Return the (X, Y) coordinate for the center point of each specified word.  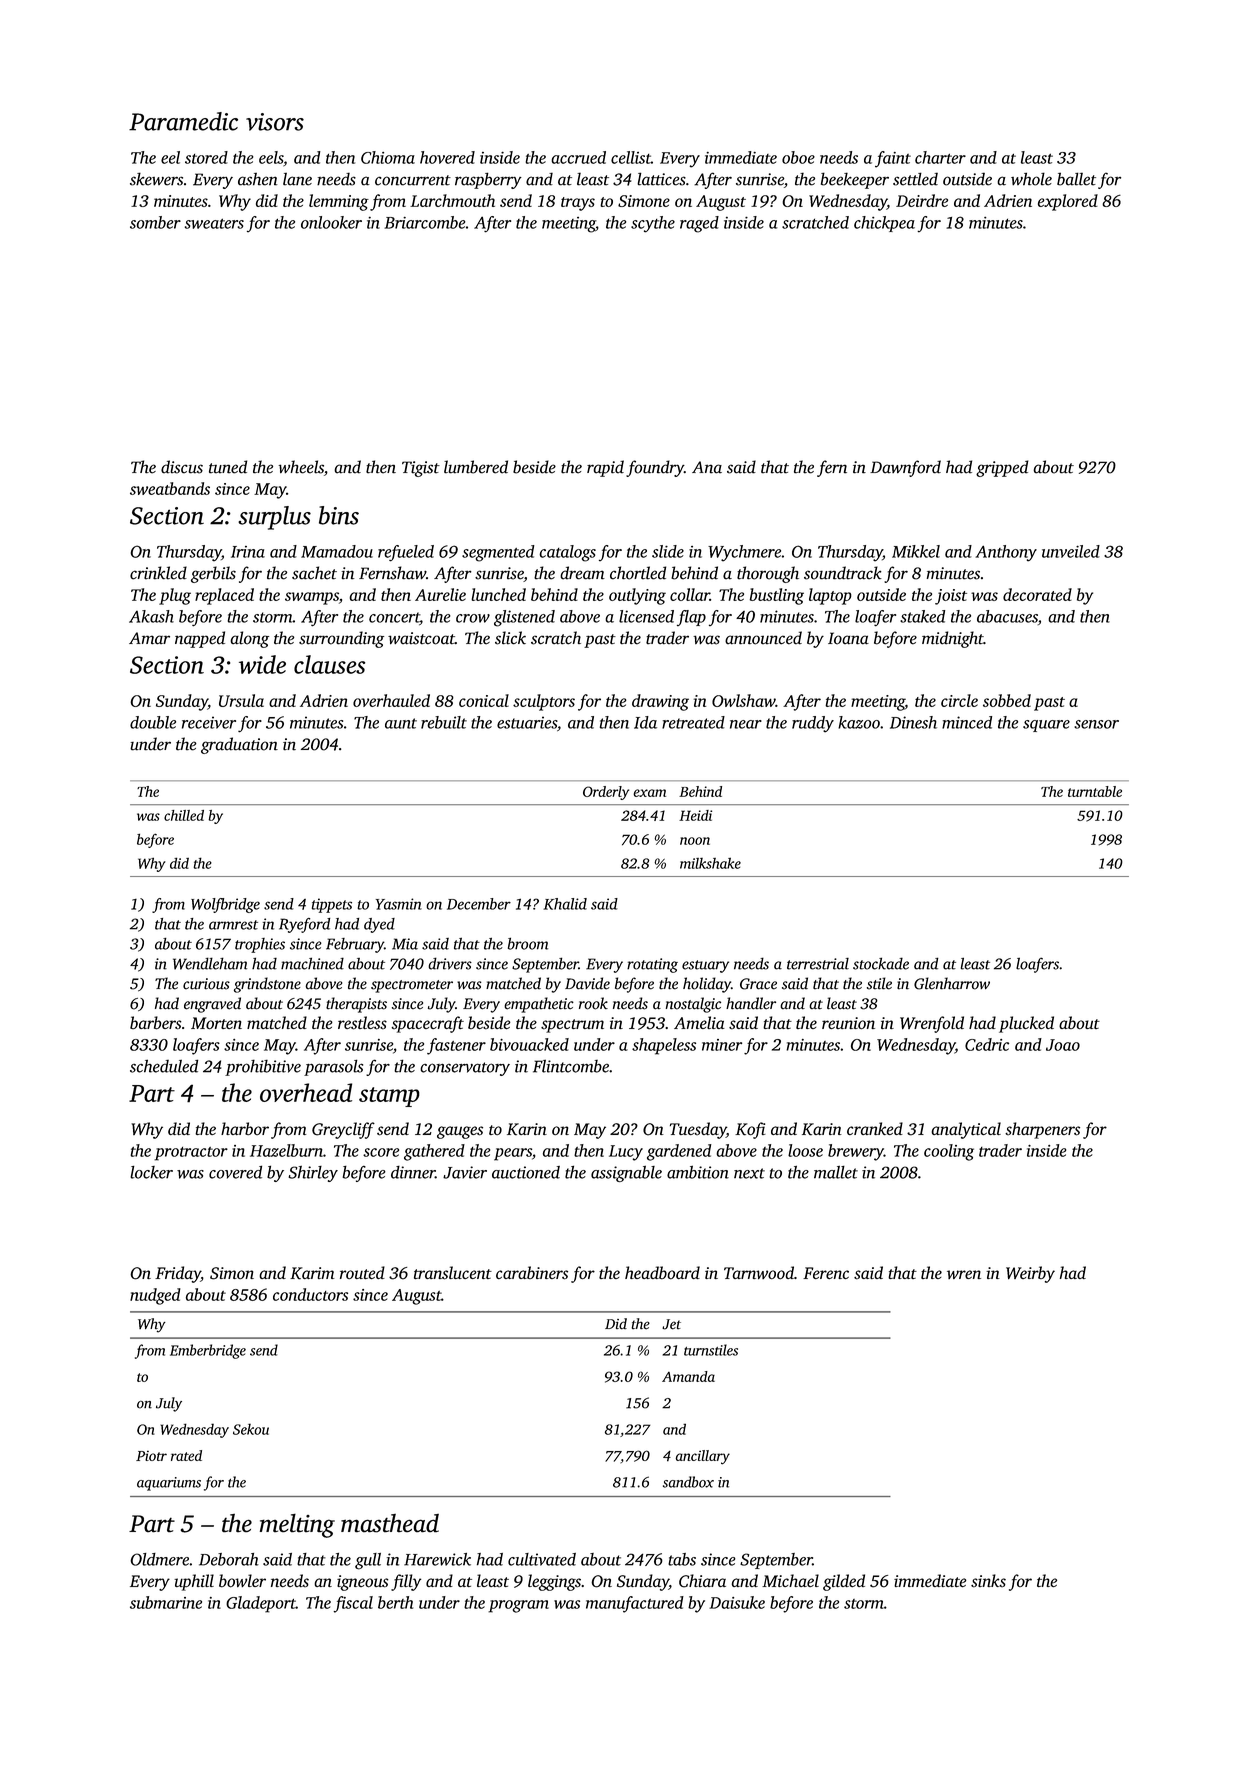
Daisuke (737, 1602)
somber (155, 222)
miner (722, 1045)
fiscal (353, 1604)
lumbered (476, 467)
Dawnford (905, 468)
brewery (856, 1152)
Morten (216, 1023)
